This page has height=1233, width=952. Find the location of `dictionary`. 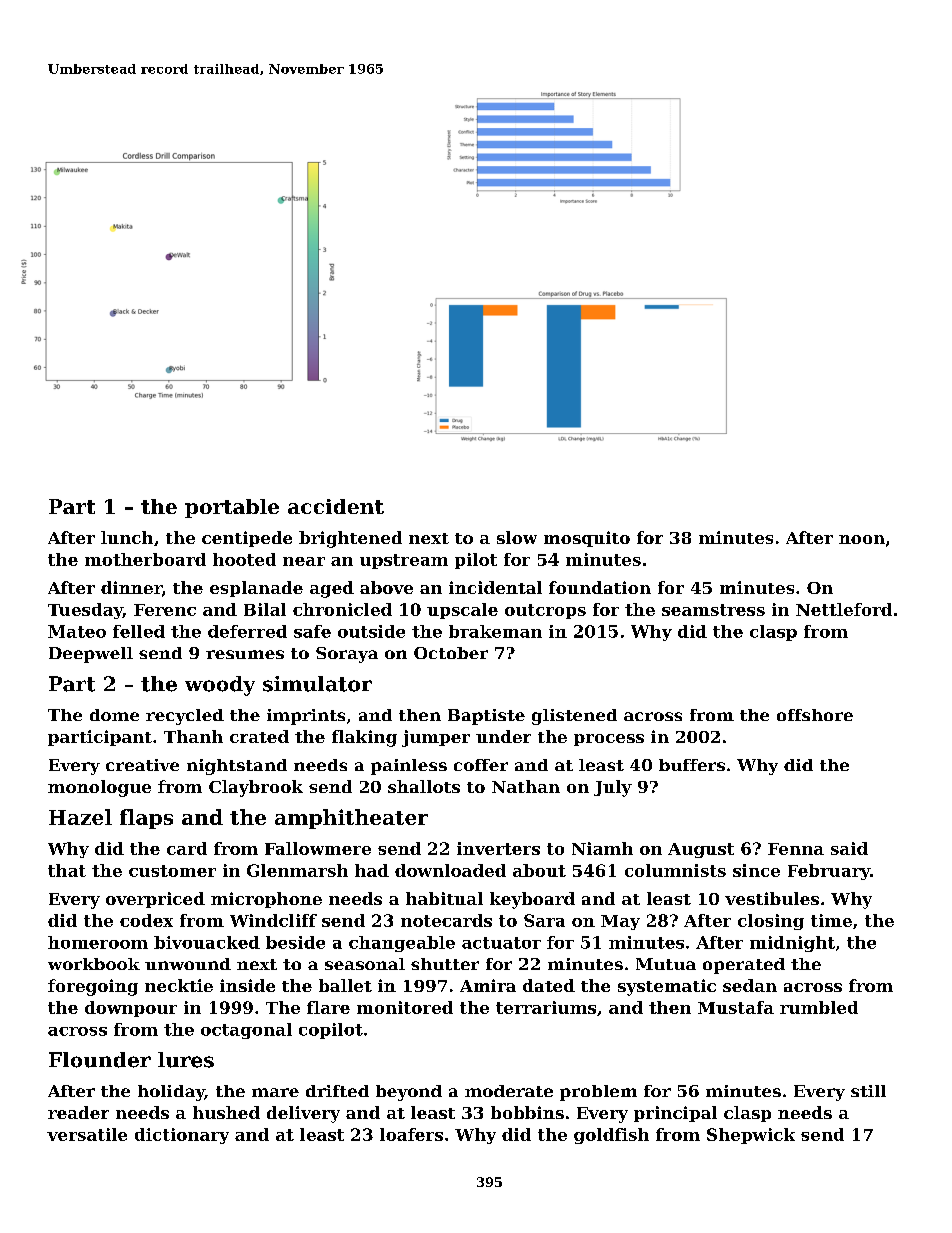

dictionary is located at coordinates (182, 1136).
